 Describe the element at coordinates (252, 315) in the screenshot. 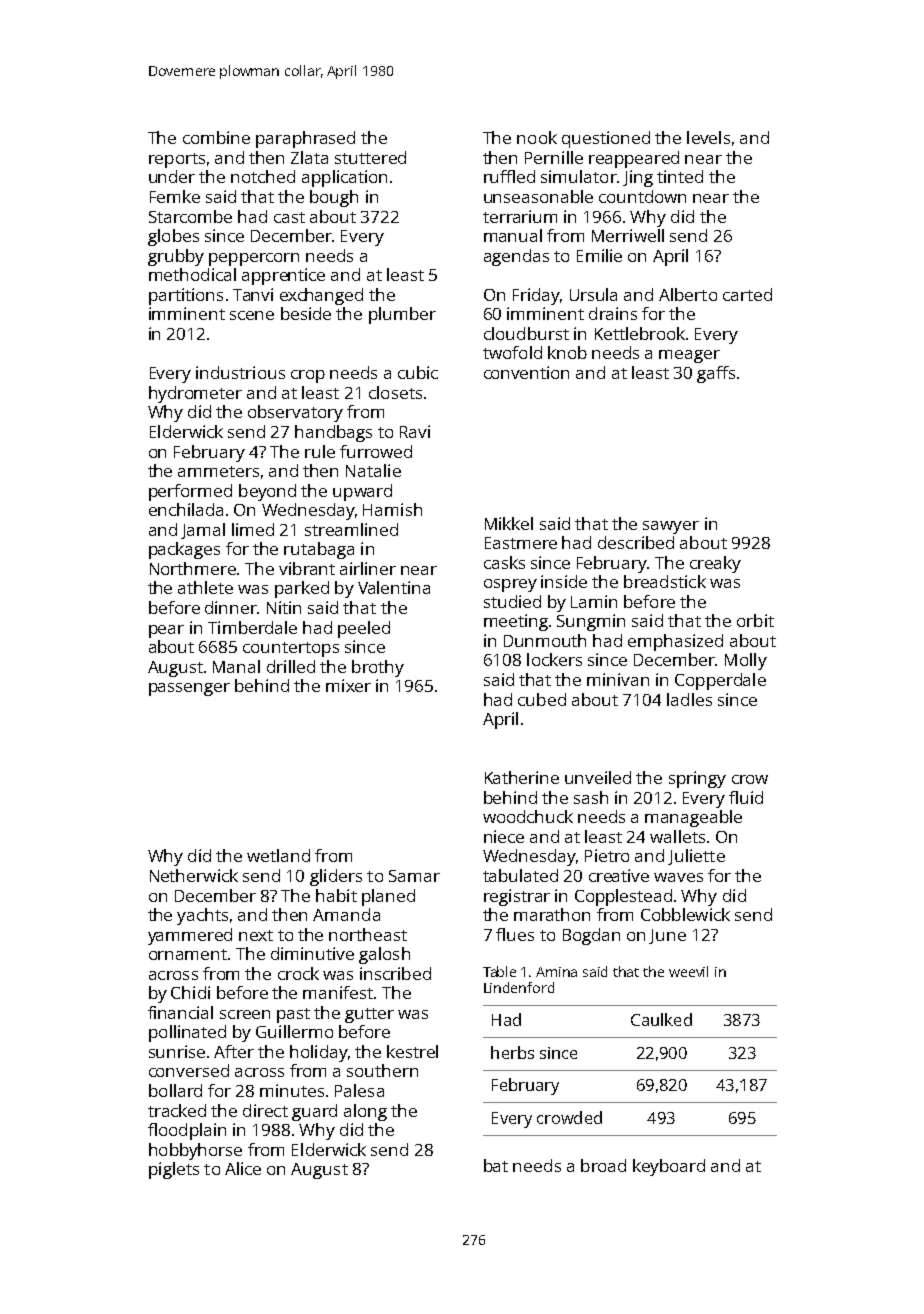

I see `scene` at that location.
